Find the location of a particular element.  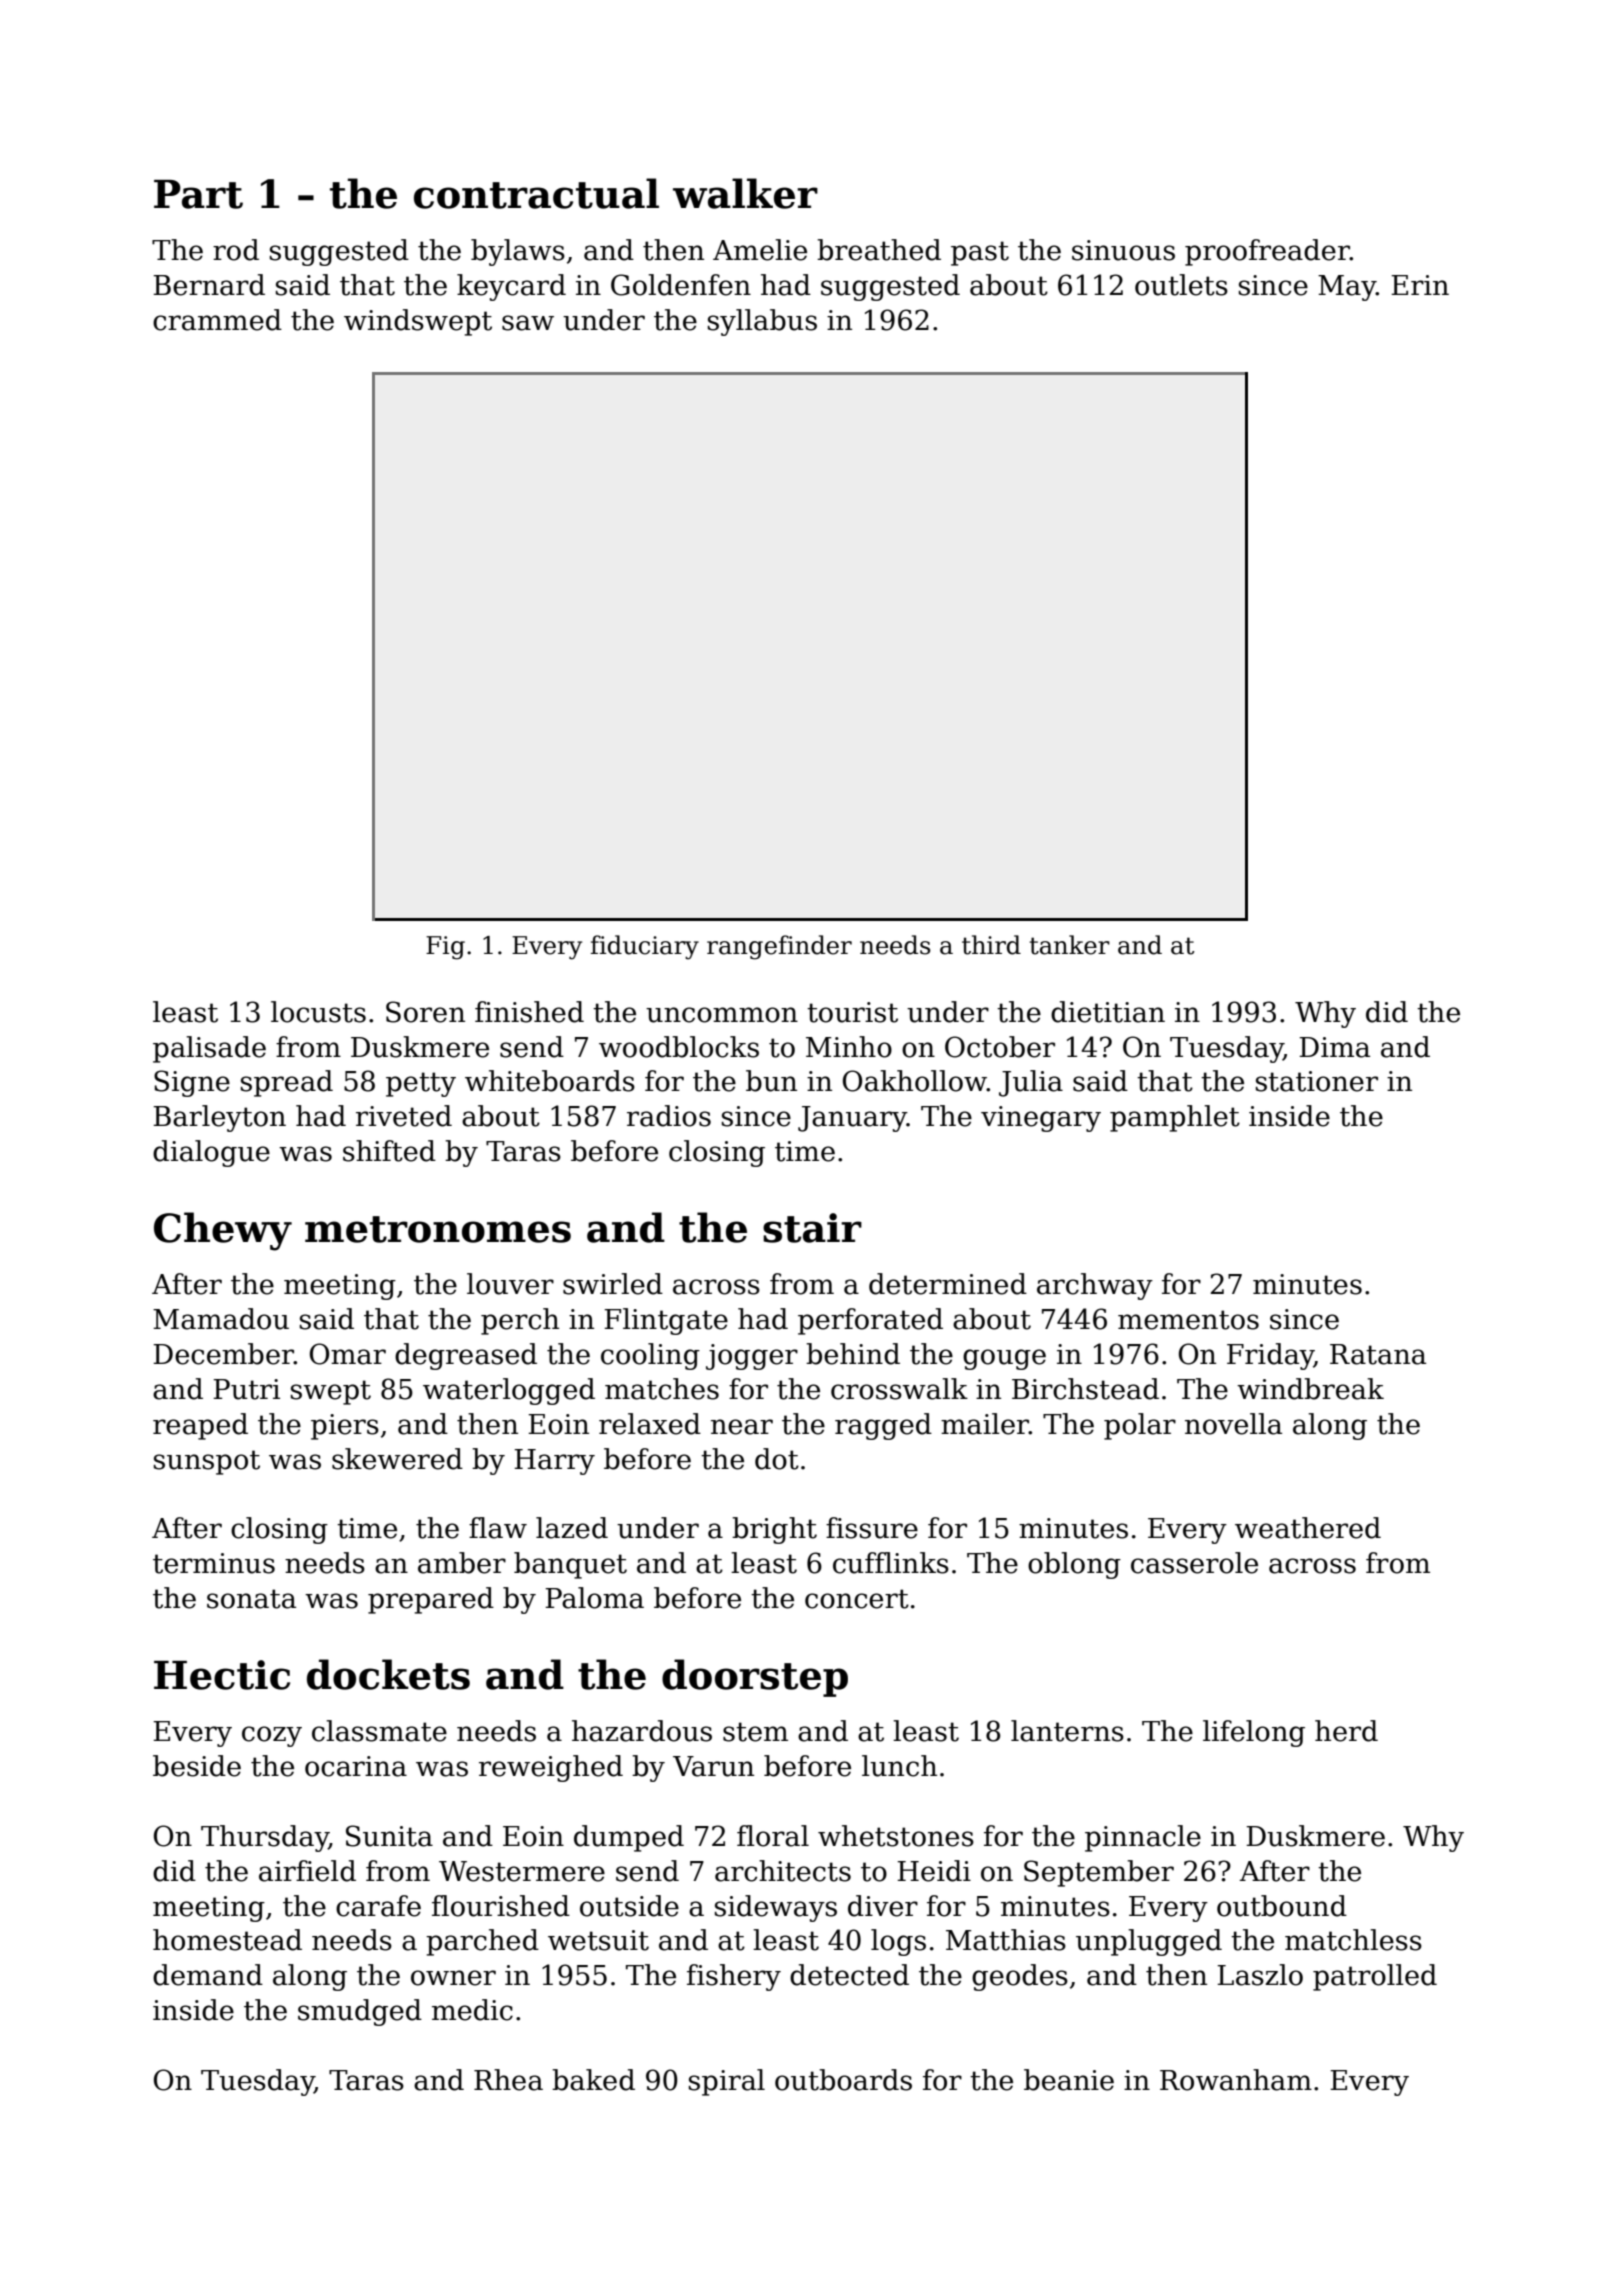

demand is located at coordinates (208, 1975).
